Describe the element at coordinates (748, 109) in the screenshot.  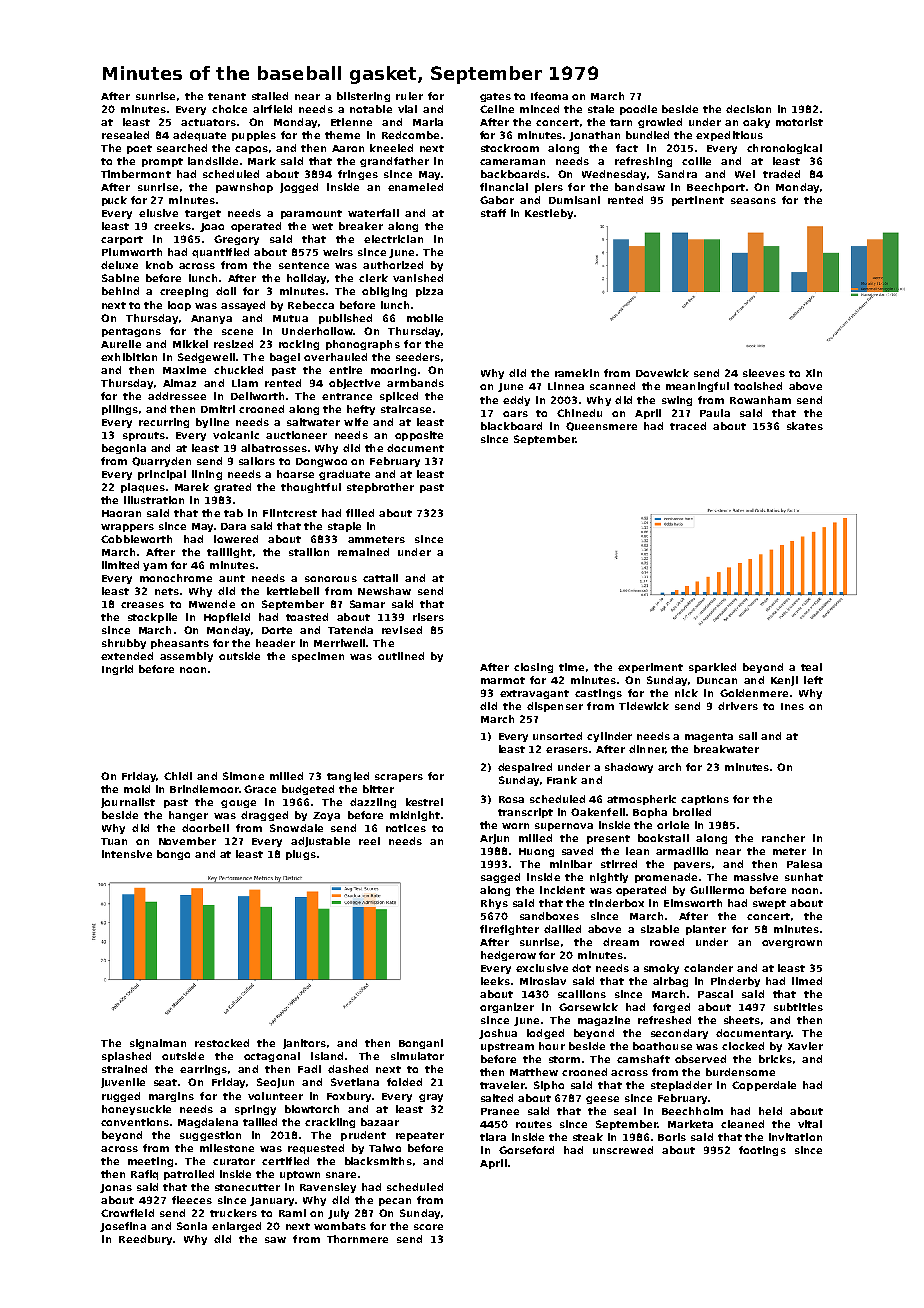
I see `decision` at that location.
